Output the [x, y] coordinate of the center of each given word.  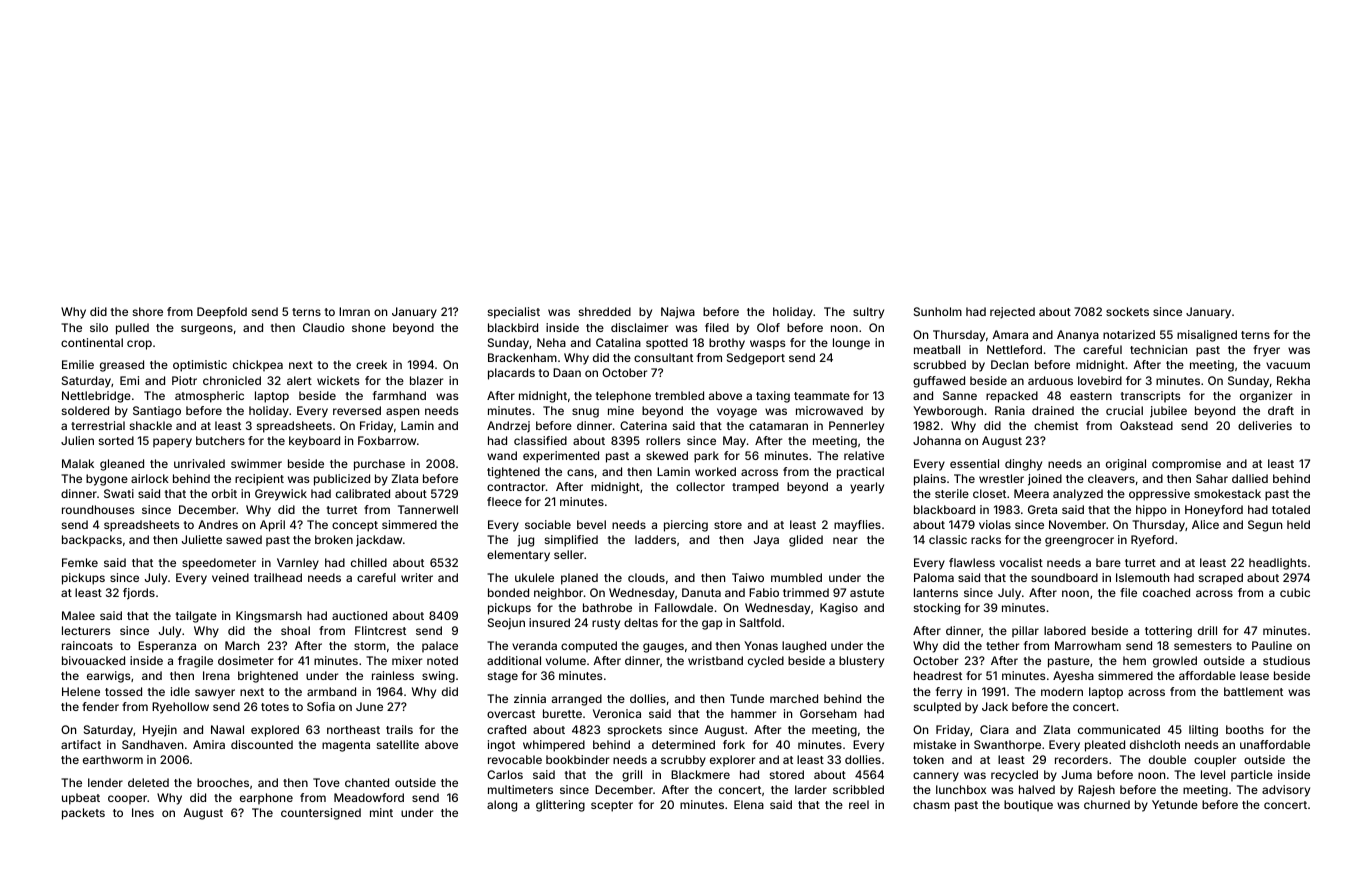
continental [92, 342]
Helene [81, 691]
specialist [514, 313]
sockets [1127, 311]
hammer [753, 713]
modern [1062, 691]
